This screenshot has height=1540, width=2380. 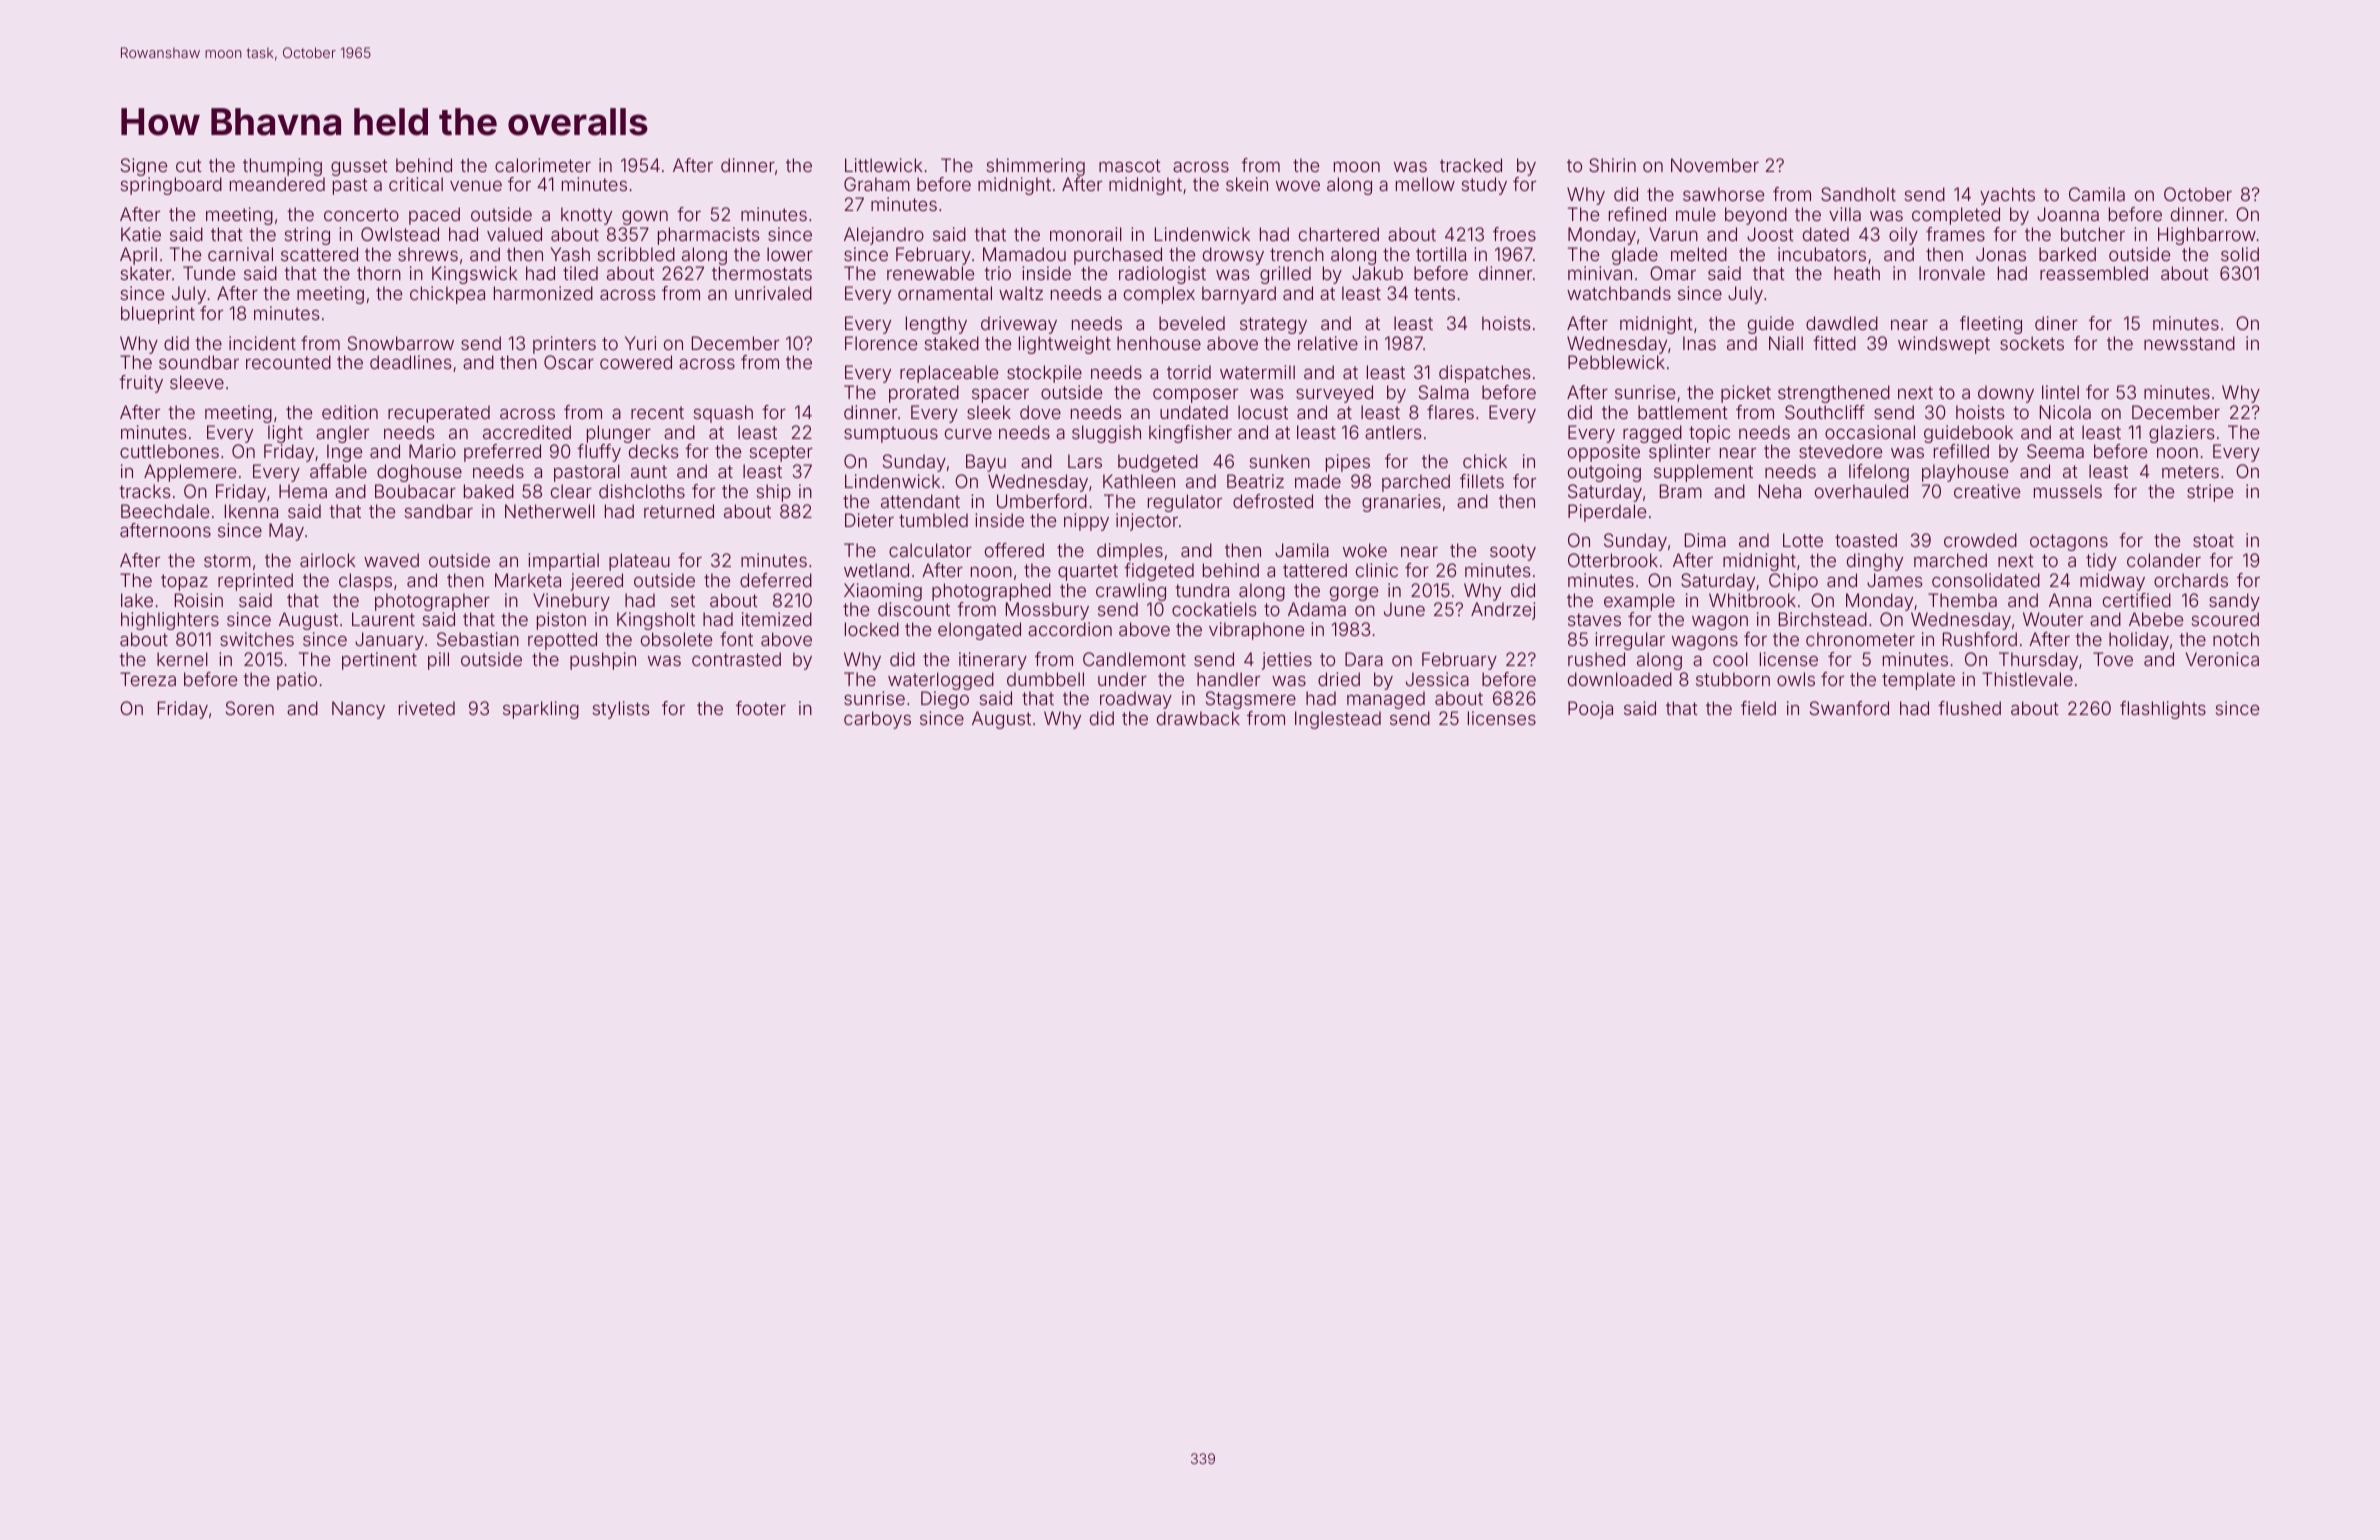 What do you see at coordinates (411, 362) in the screenshot?
I see `deadlines` at bounding box center [411, 362].
